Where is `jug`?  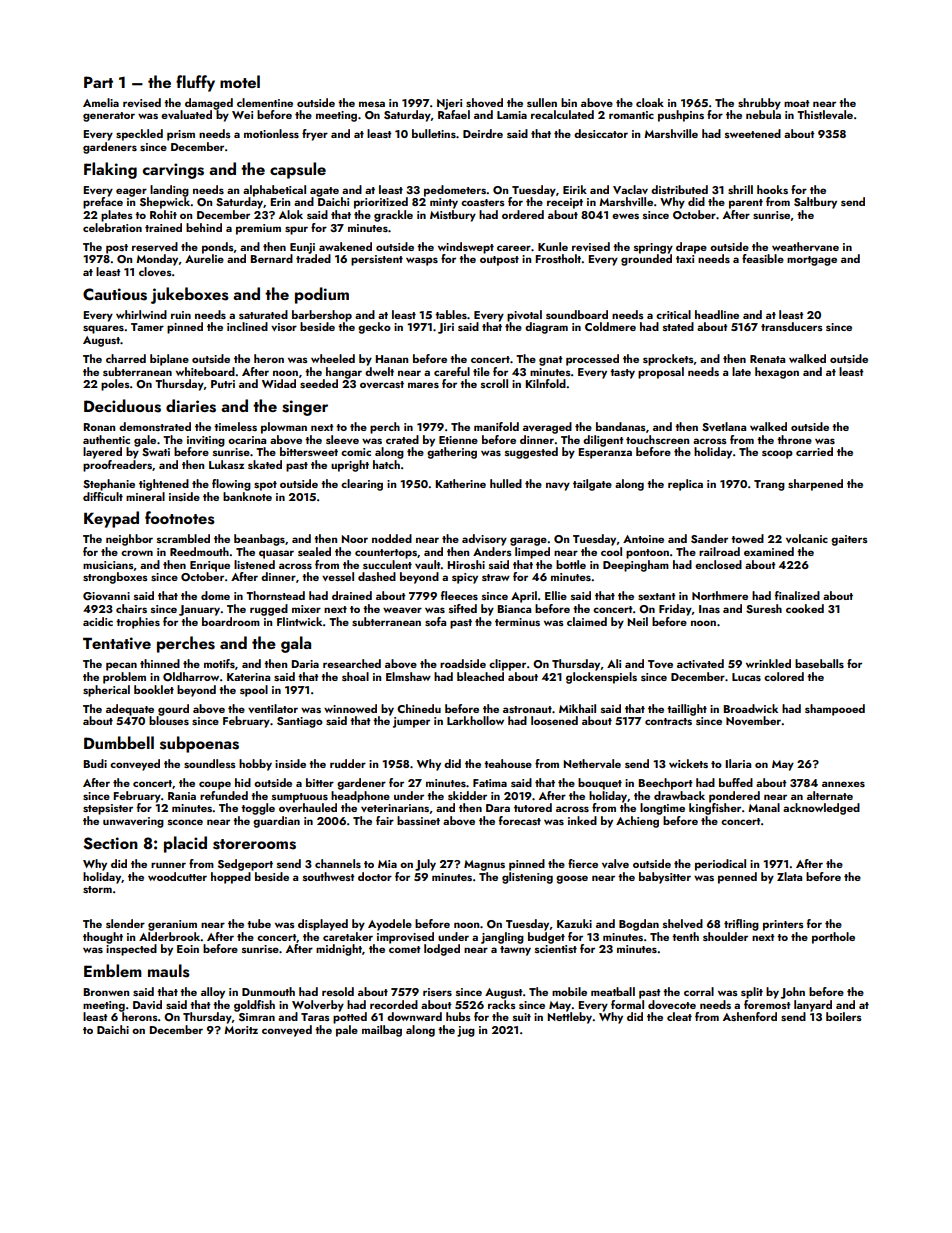 jug is located at coordinates (466, 1031).
